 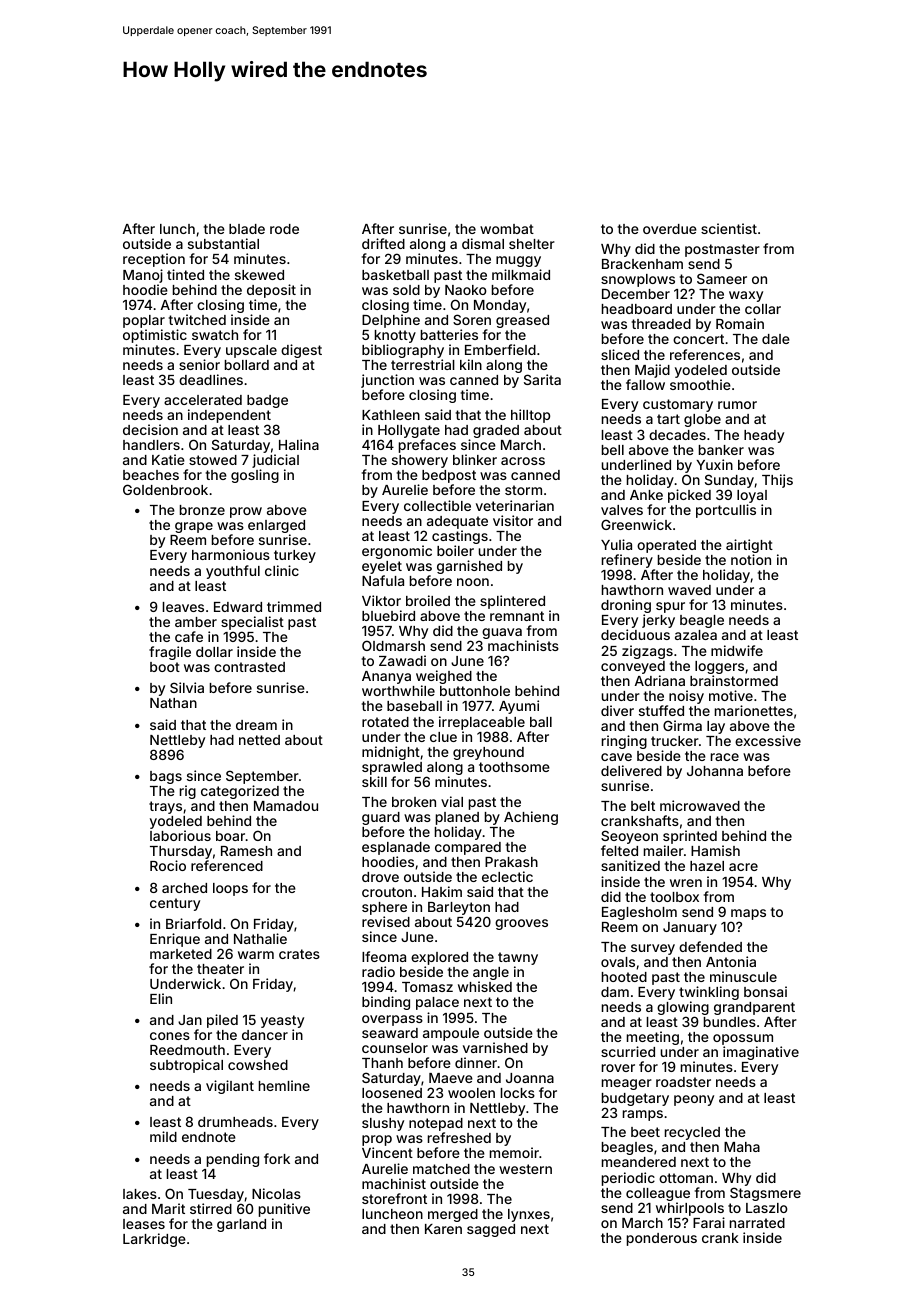 I want to click on scientist, so click(x=729, y=228).
